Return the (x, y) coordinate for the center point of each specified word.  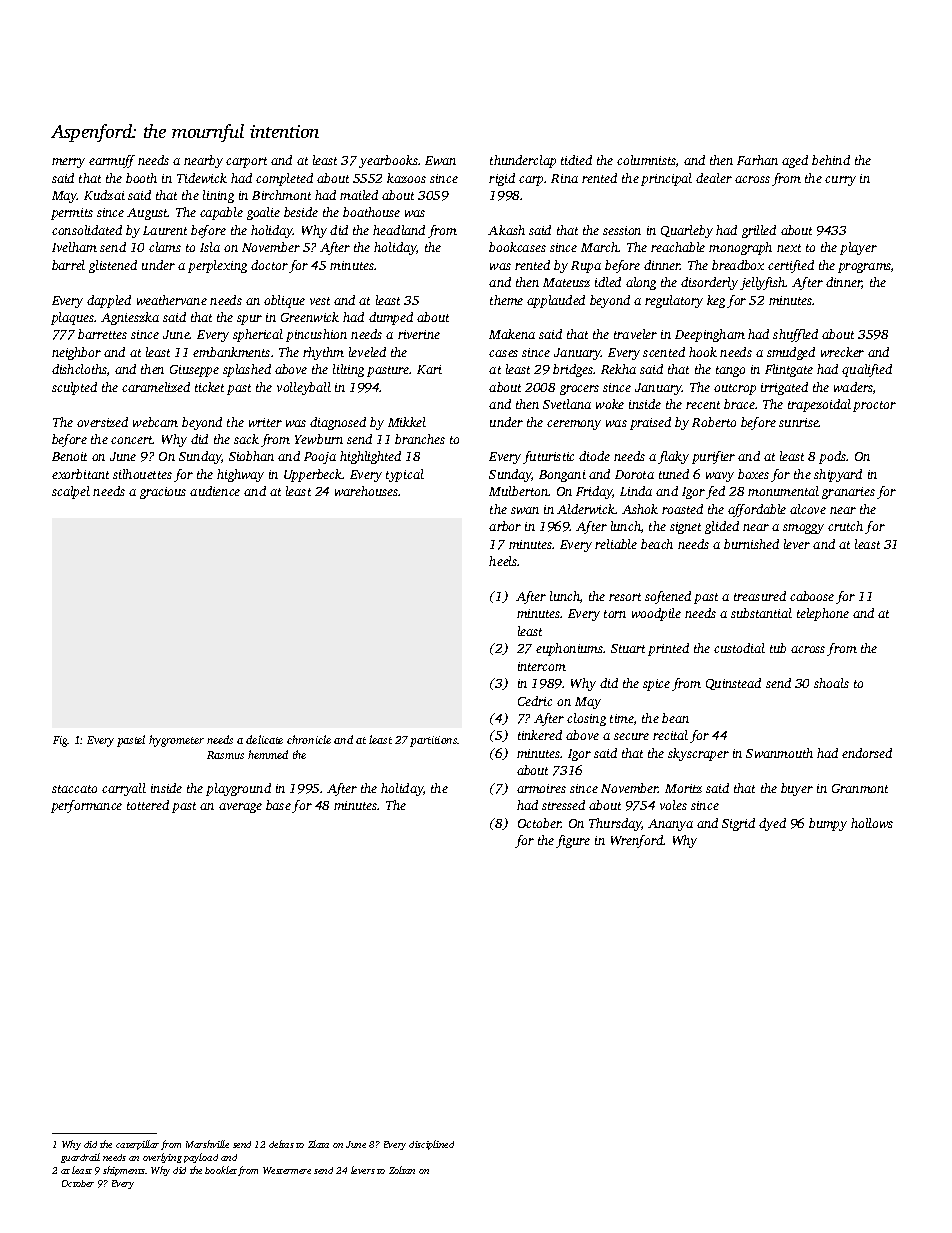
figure (573, 841)
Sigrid (738, 824)
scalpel (71, 492)
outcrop (735, 389)
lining (218, 196)
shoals (831, 683)
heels (503, 561)
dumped (391, 318)
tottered (148, 805)
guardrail (80, 1158)
